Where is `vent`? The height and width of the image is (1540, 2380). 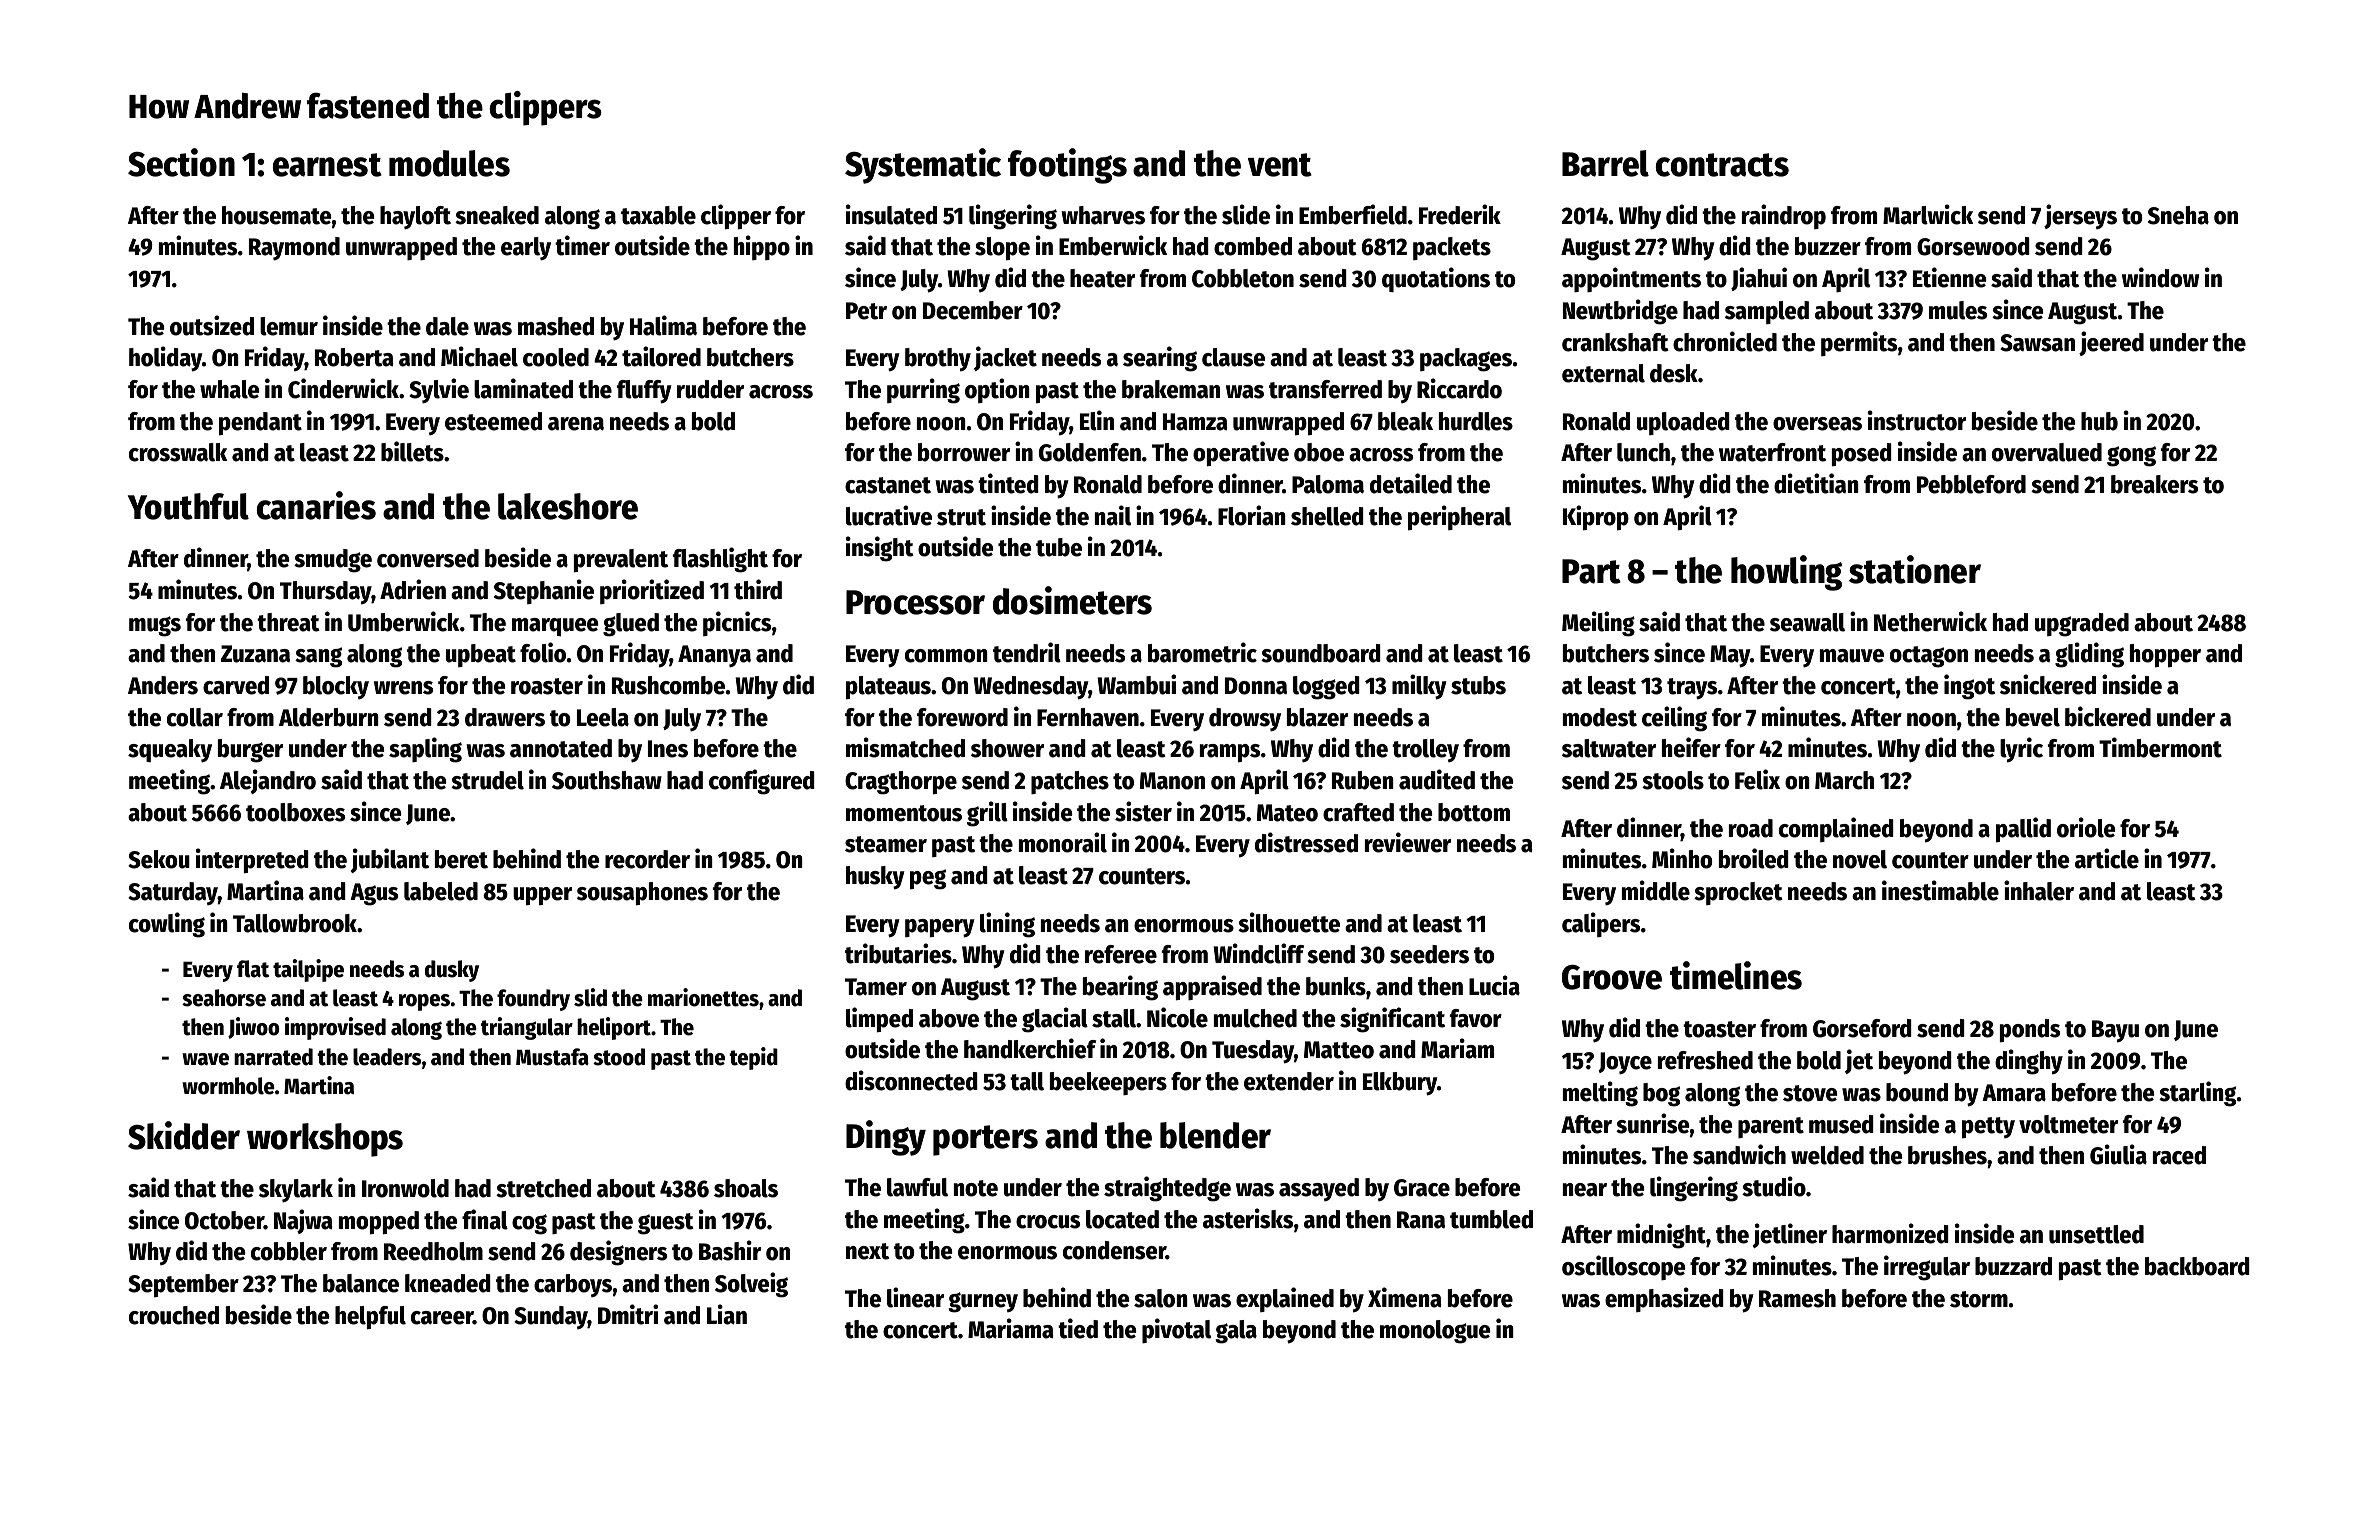
vent is located at coordinates (1280, 165).
